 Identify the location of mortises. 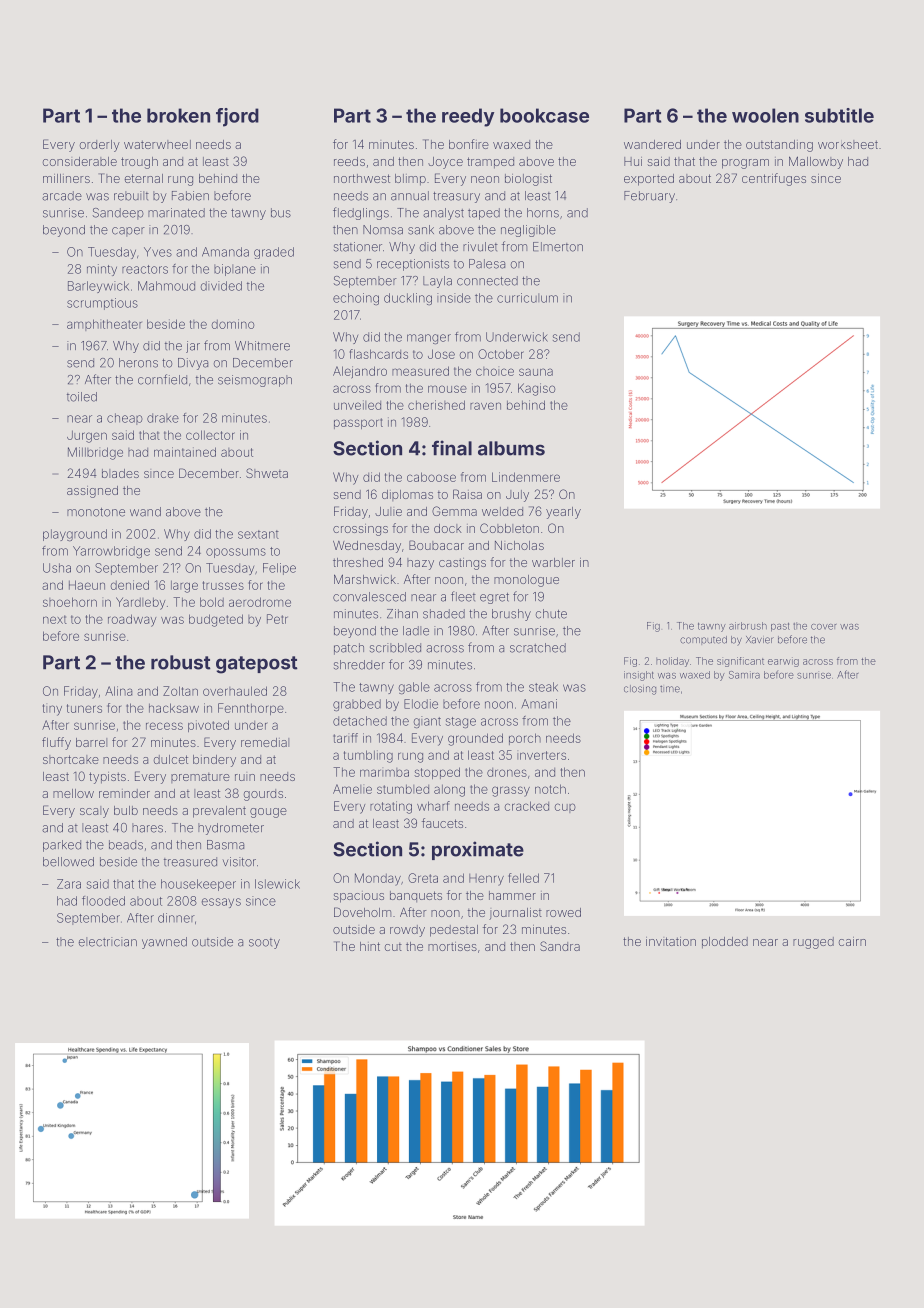
(452, 946).
